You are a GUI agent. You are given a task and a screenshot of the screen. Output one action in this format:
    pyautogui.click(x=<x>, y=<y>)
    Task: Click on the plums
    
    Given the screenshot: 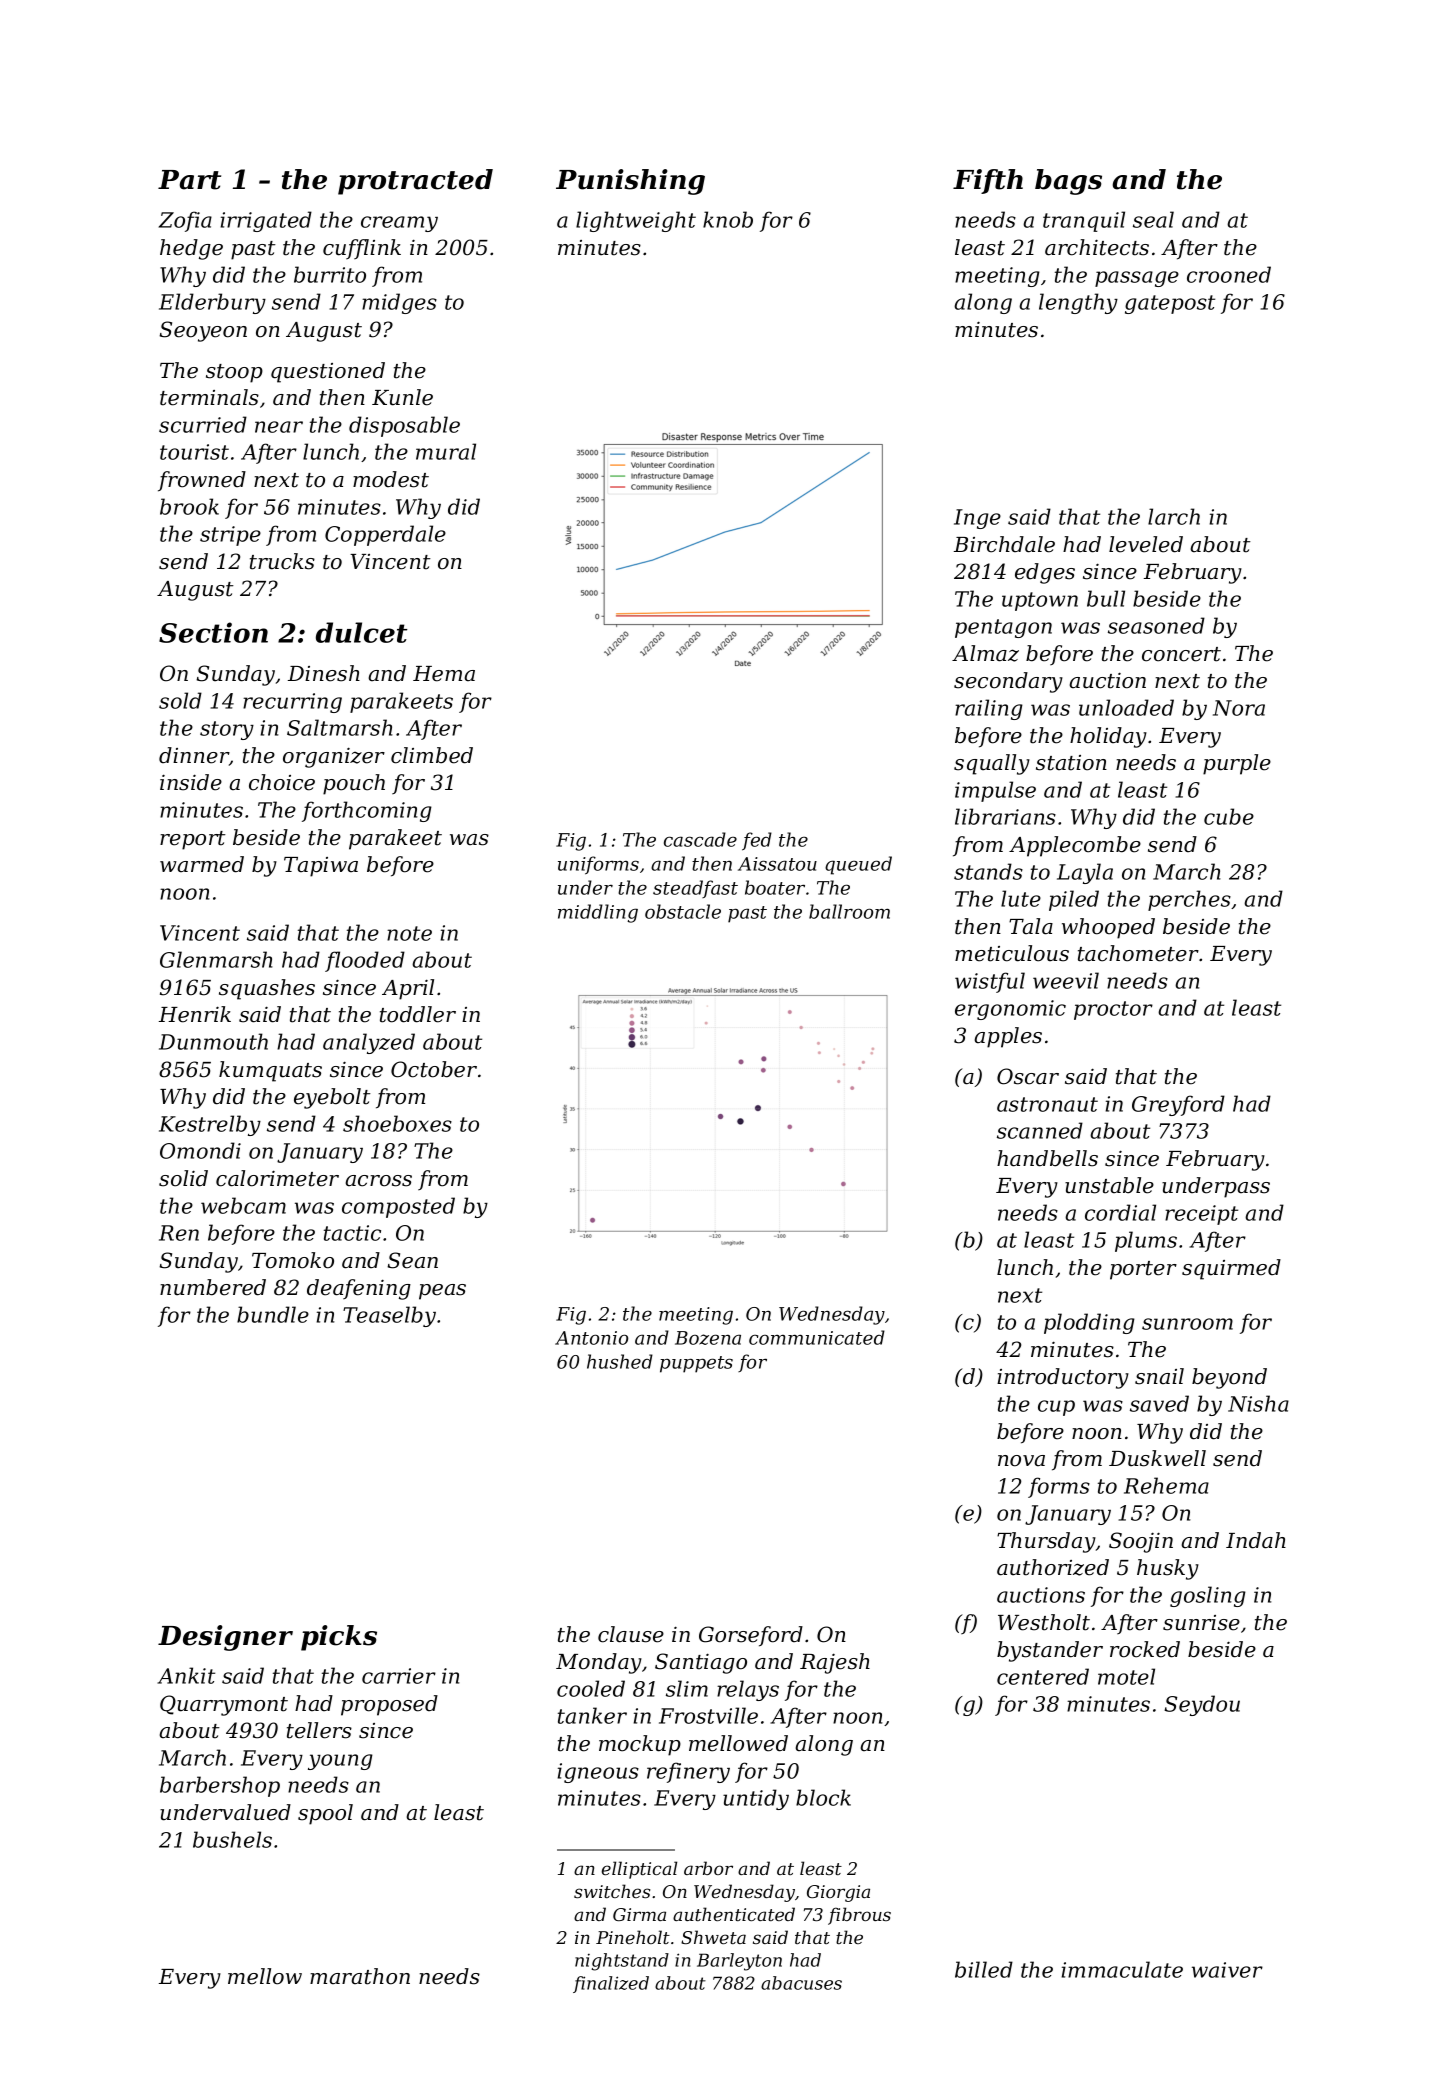 What is the action you would take?
    pyautogui.click(x=1146, y=1241)
